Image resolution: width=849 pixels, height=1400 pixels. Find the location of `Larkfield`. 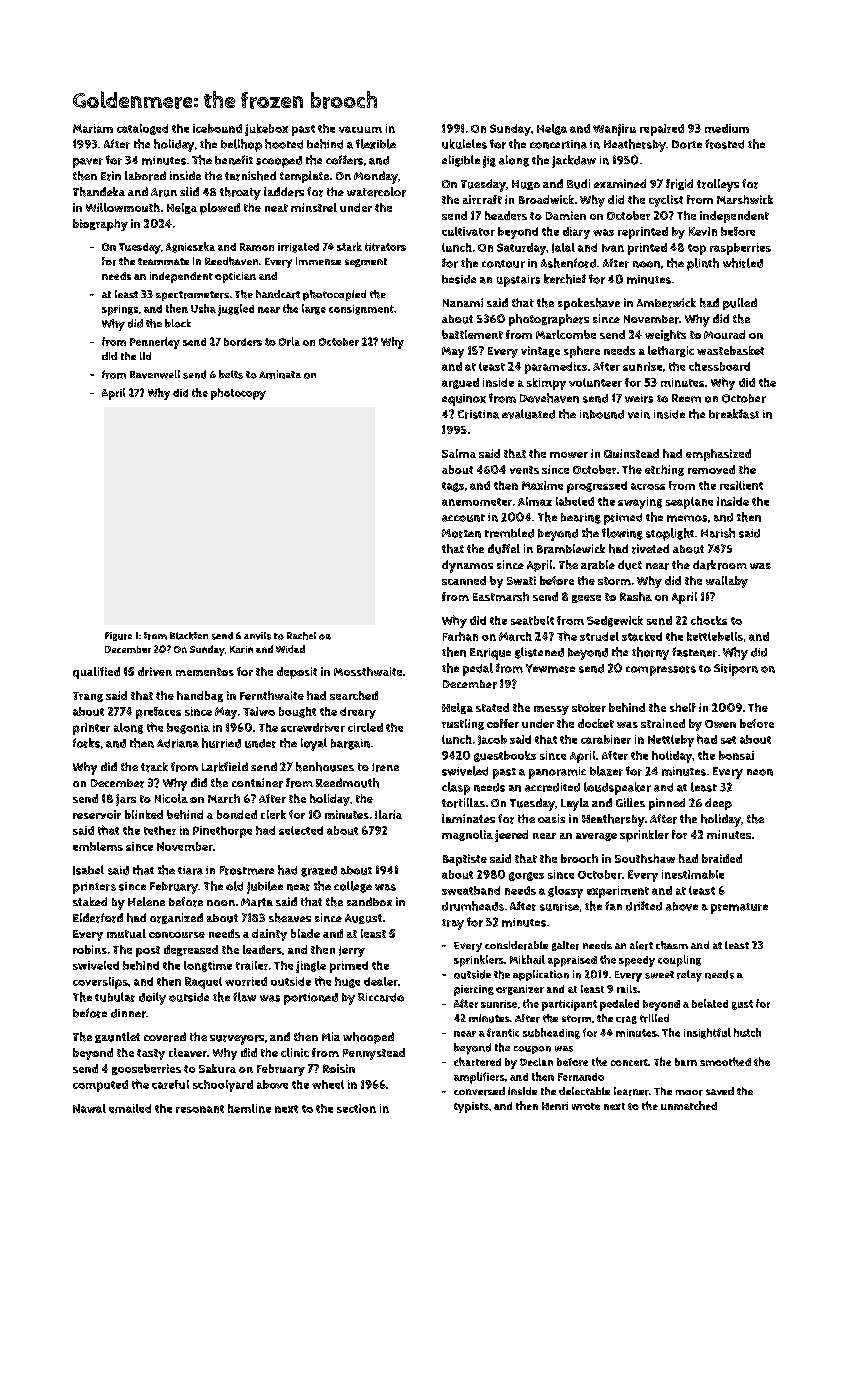

Larkfield is located at coordinates (225, 767).
